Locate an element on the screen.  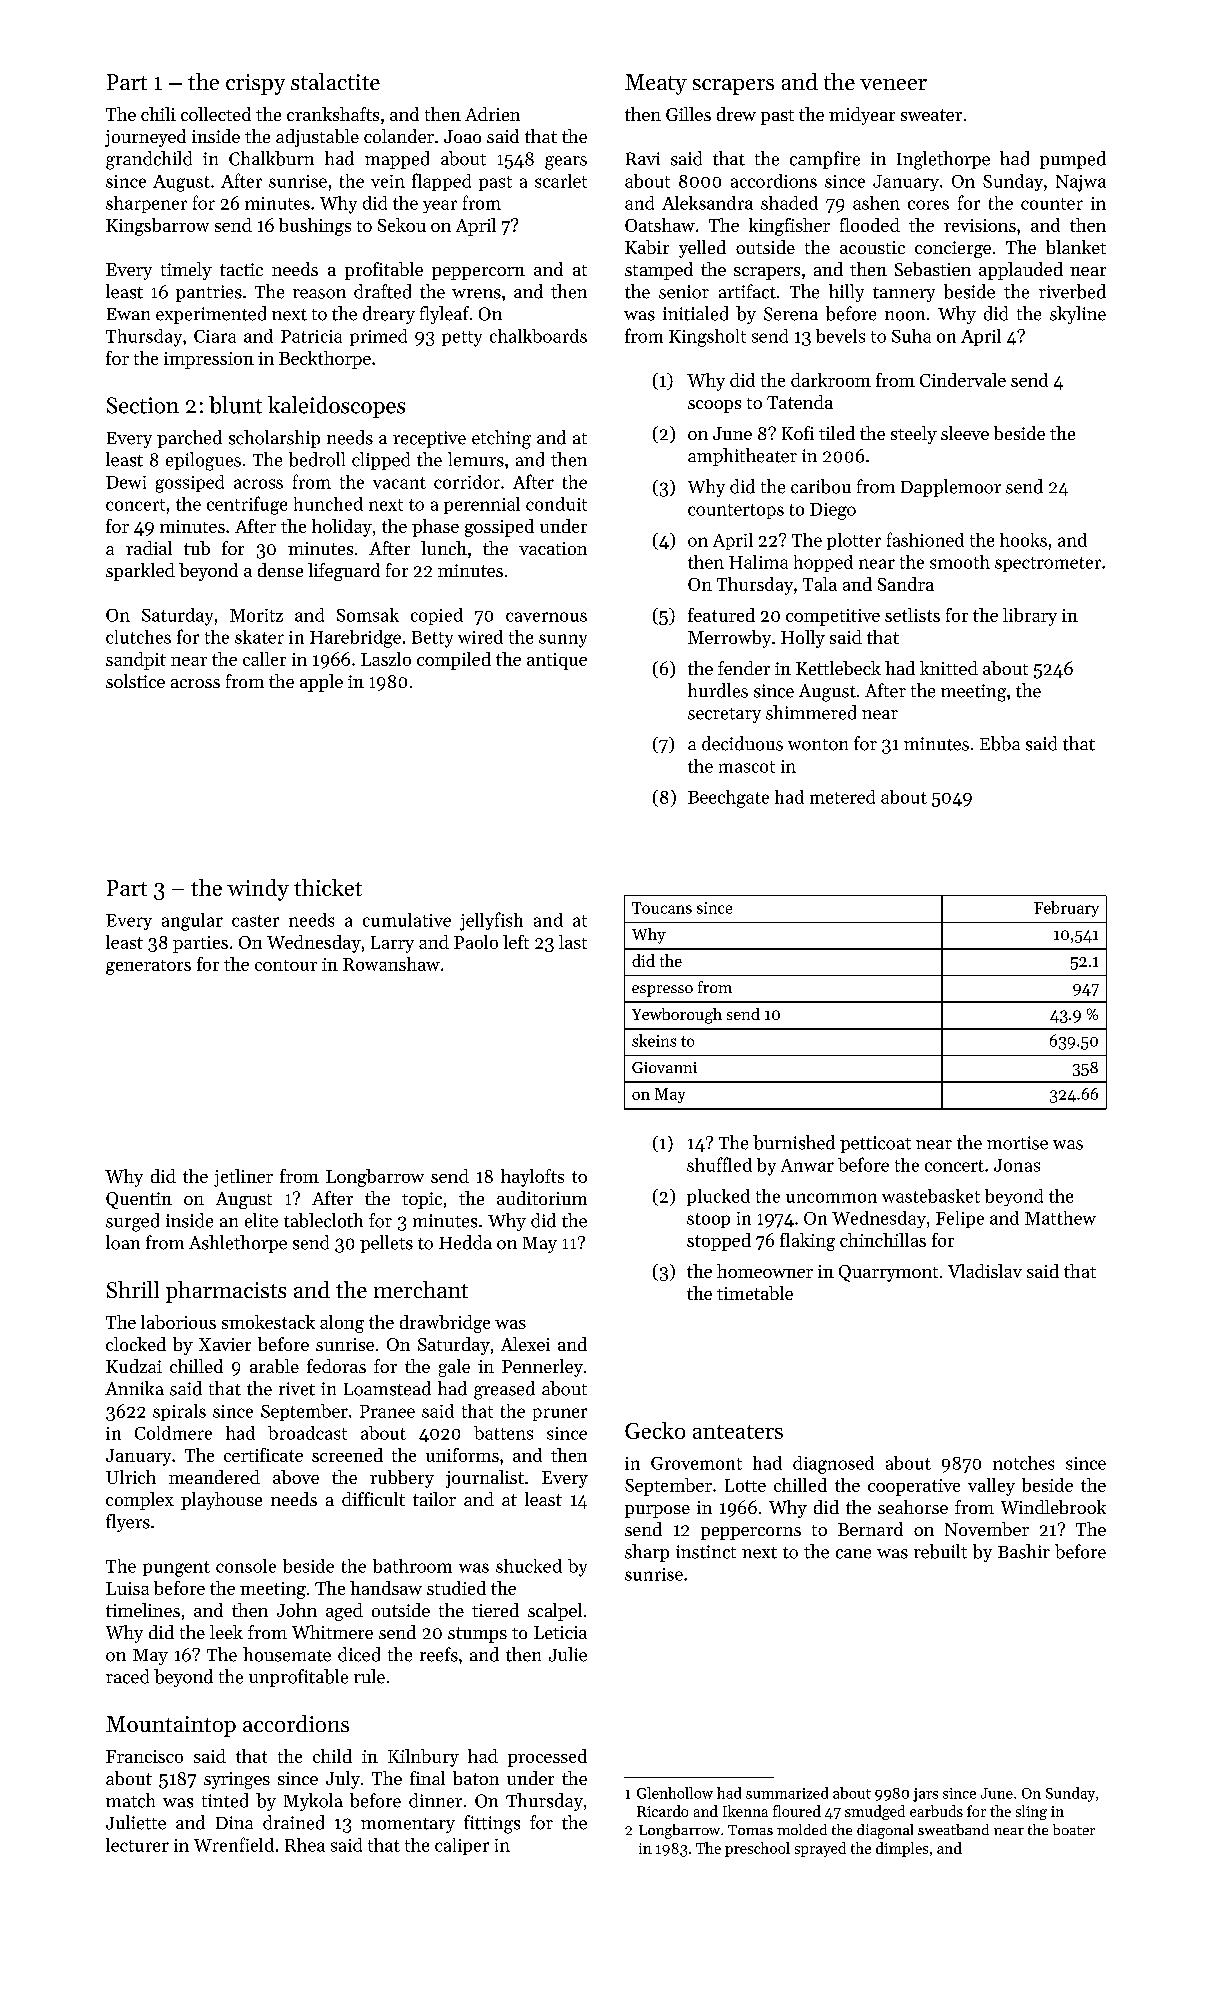
Kingsbarrow is located at coordinates (157, 227).
